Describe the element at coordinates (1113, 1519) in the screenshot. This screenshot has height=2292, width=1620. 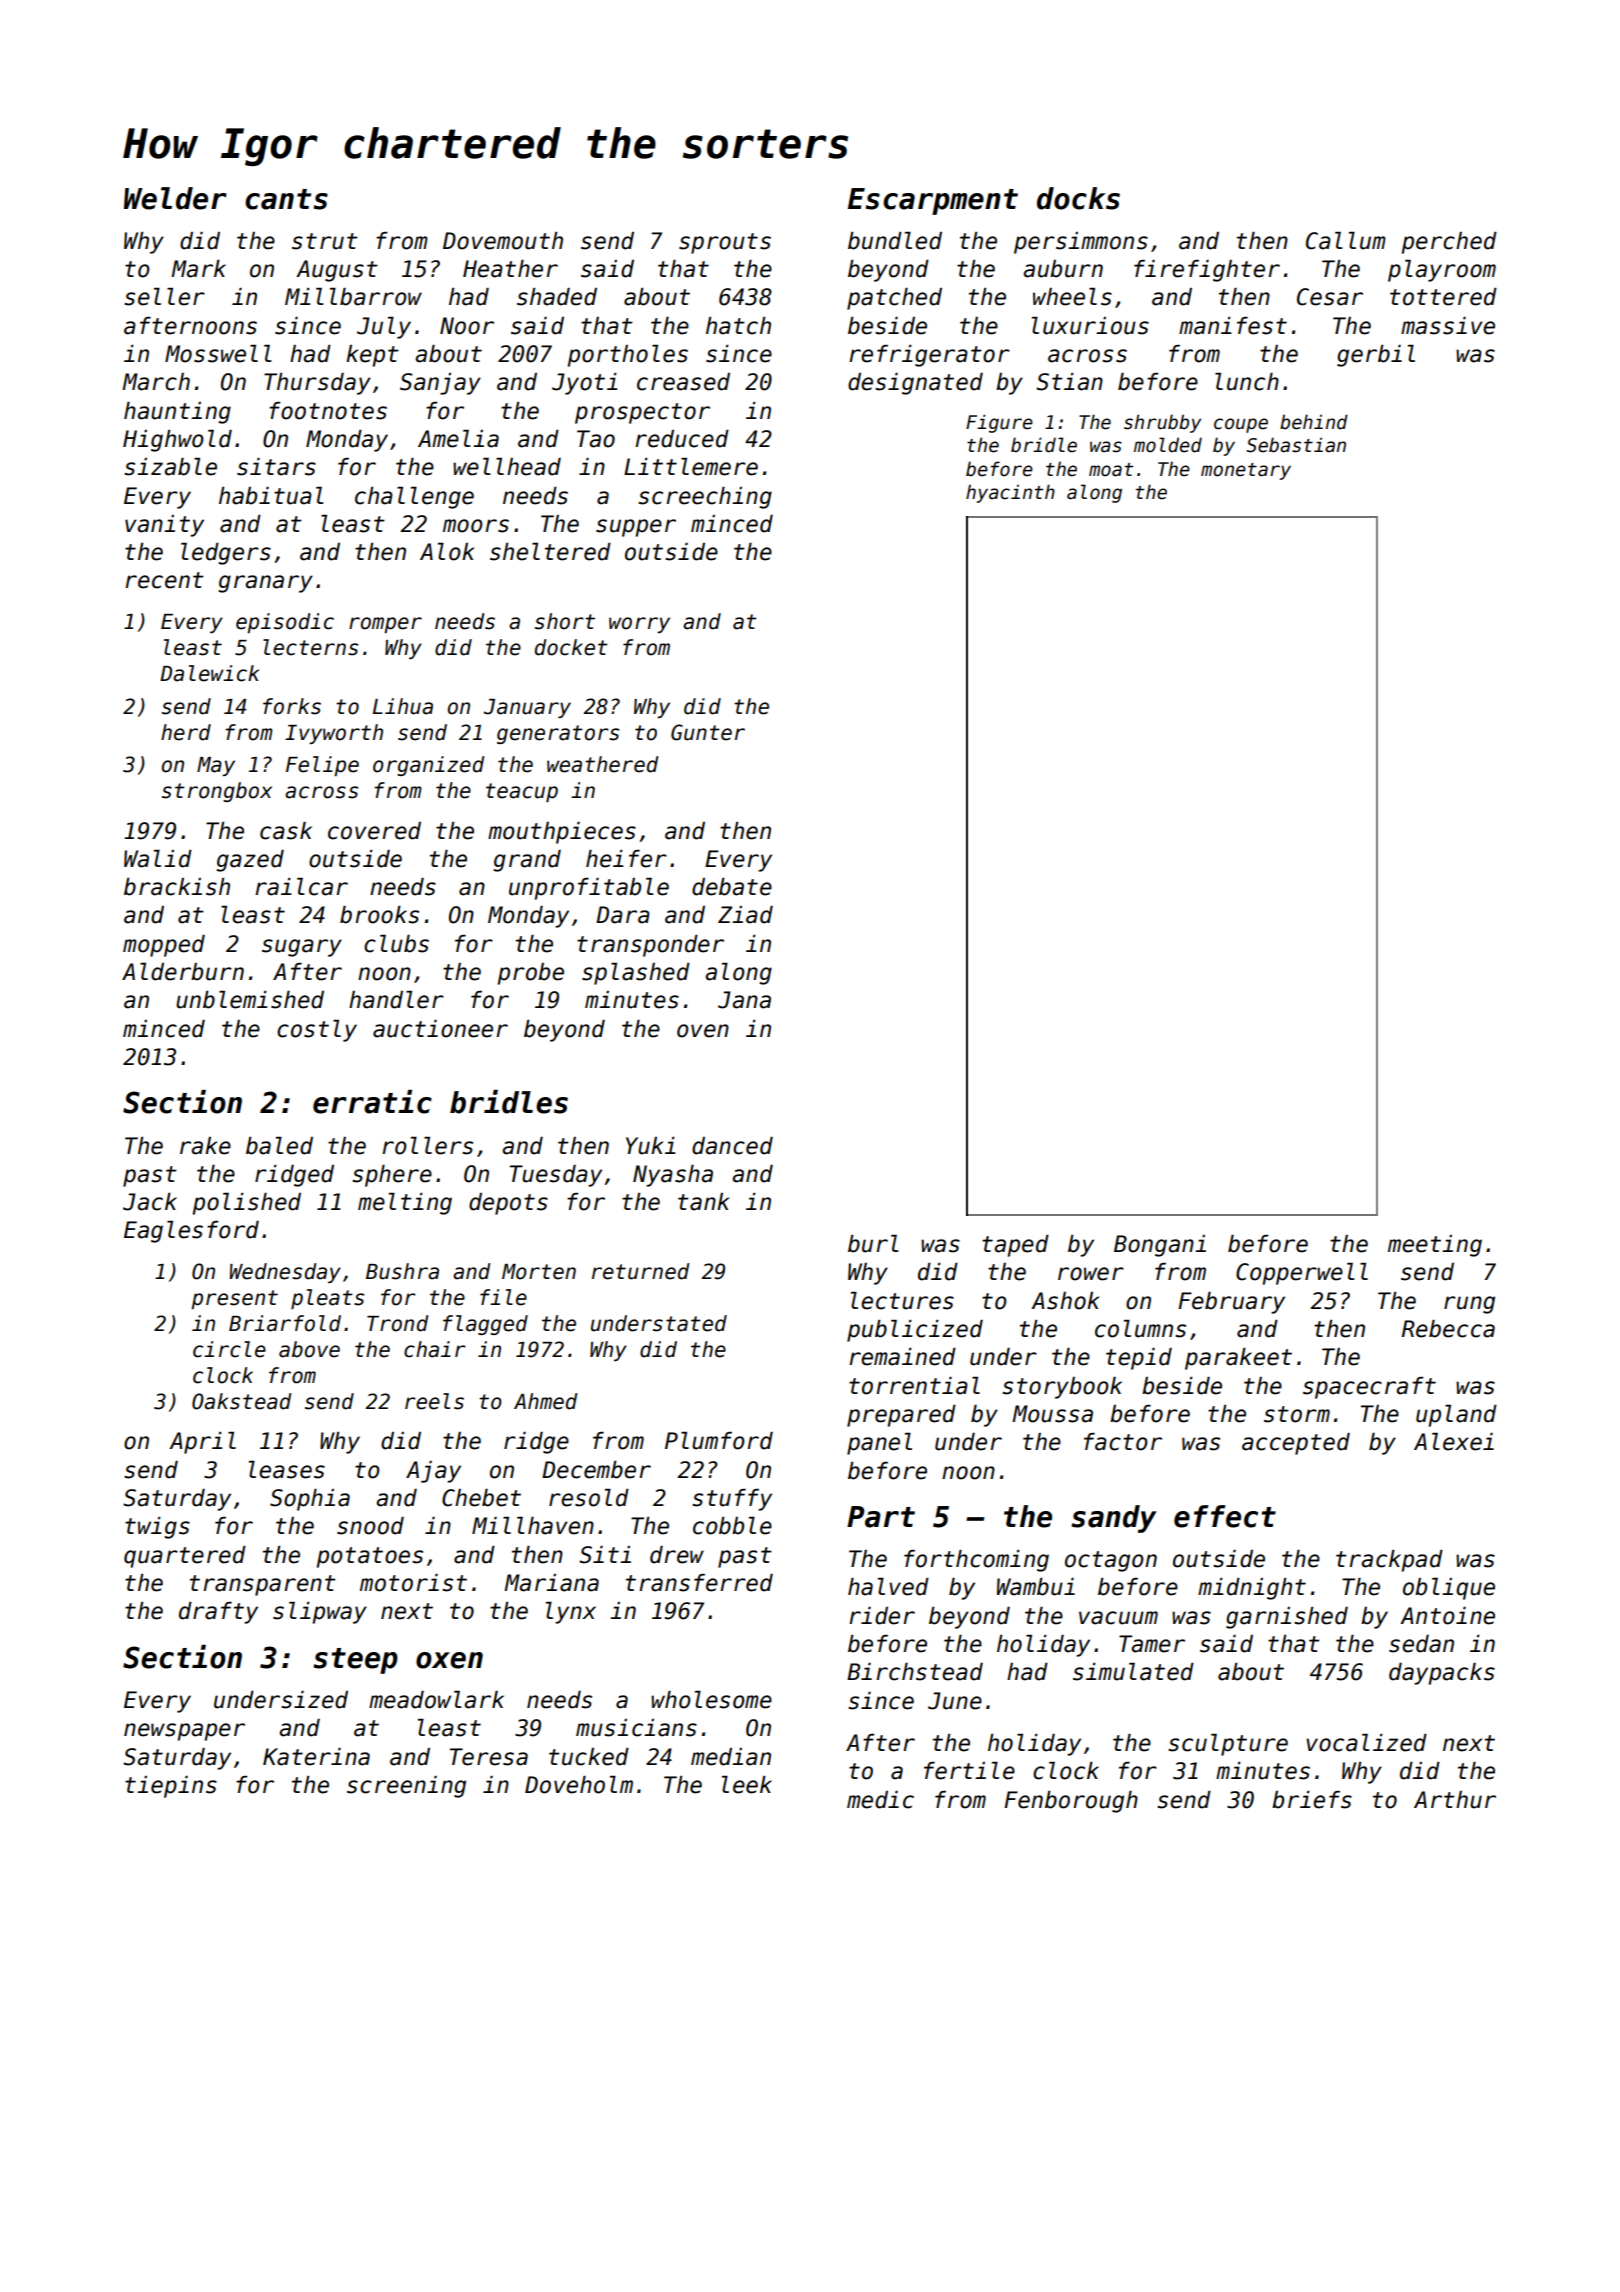
I see `sandy` at that location.
